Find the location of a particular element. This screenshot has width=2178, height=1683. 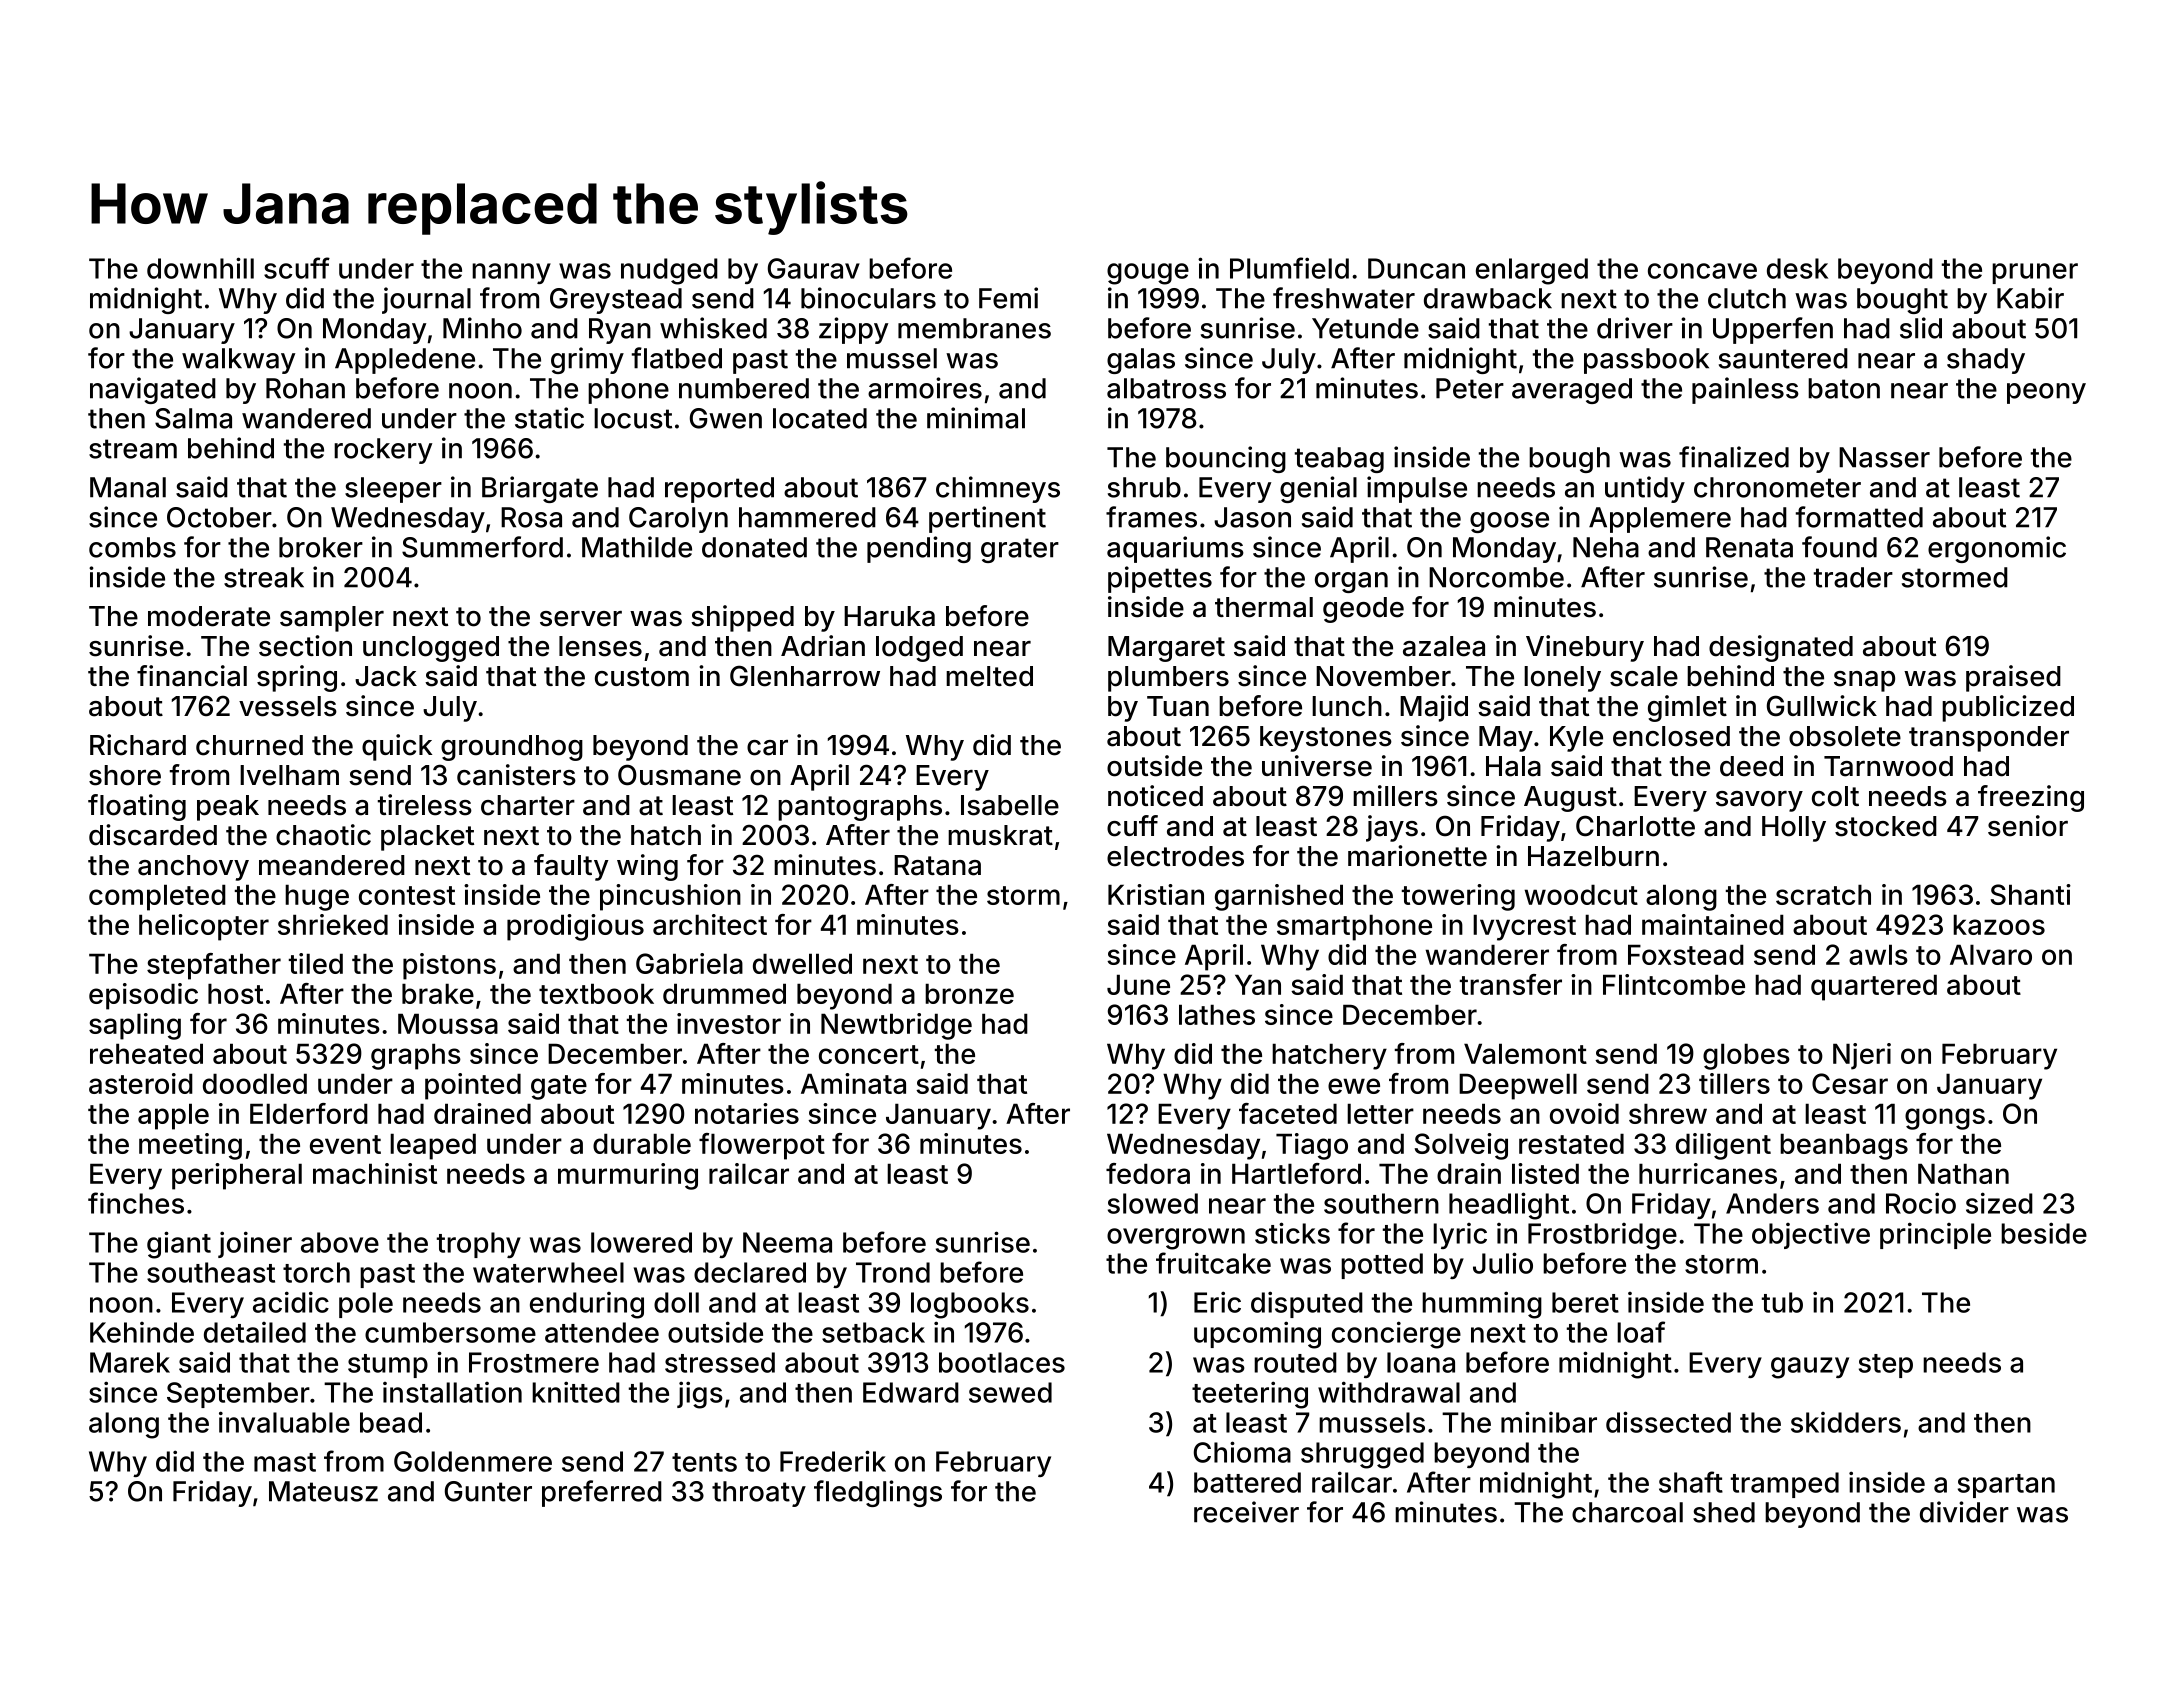

praised is located at coordinates (2013, 678).
